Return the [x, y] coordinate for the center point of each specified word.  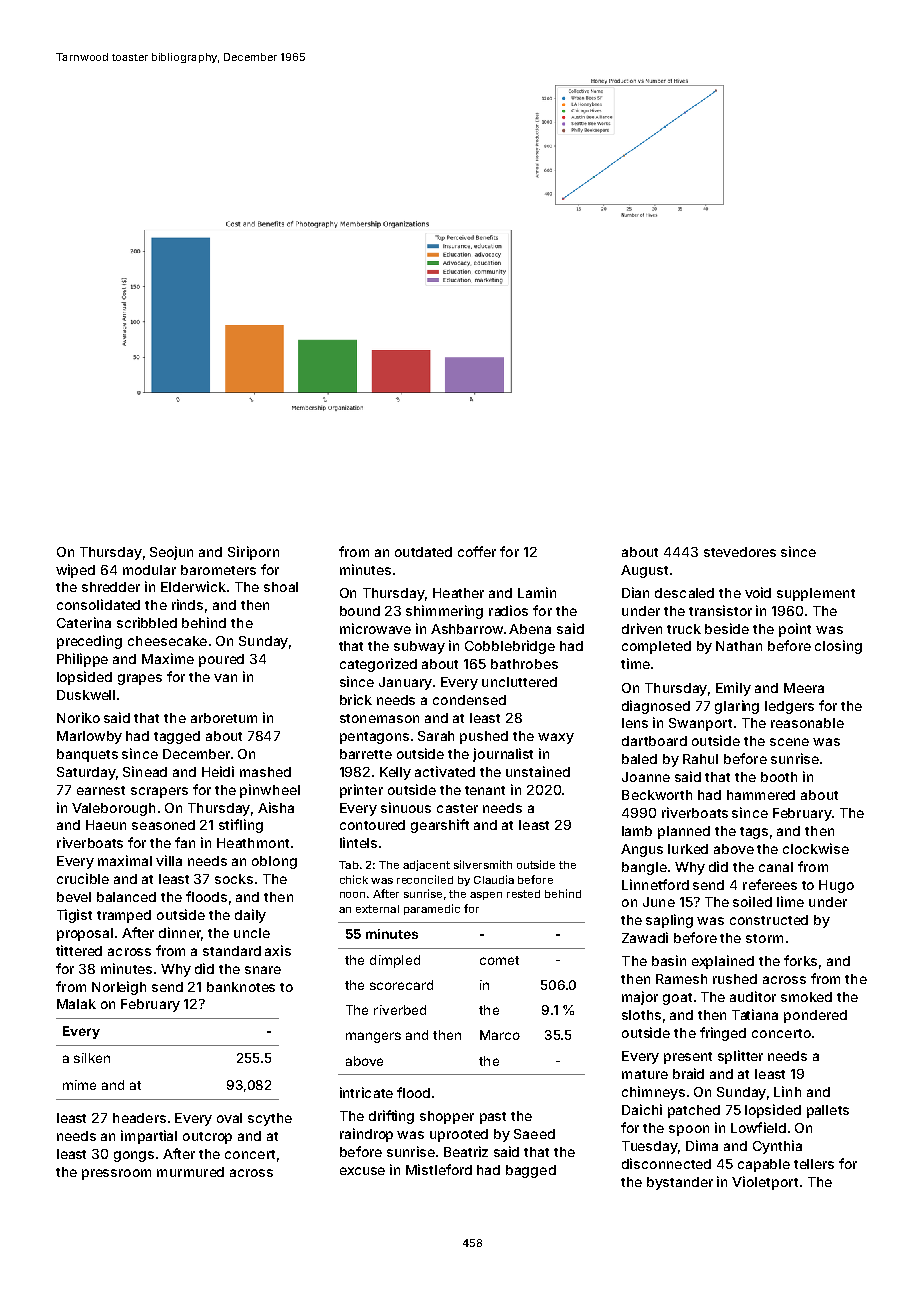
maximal [125, 860]
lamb [637, 831]
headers [139, 1118]
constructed [769, 920]
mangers [373, 1037]
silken [92, 1058]
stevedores [740, 552]
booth [779, 777]
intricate [366, 1092]
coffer [477, 551]
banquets [87, 755]
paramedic [432, 909]
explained [723, 962]
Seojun [171, 553]
